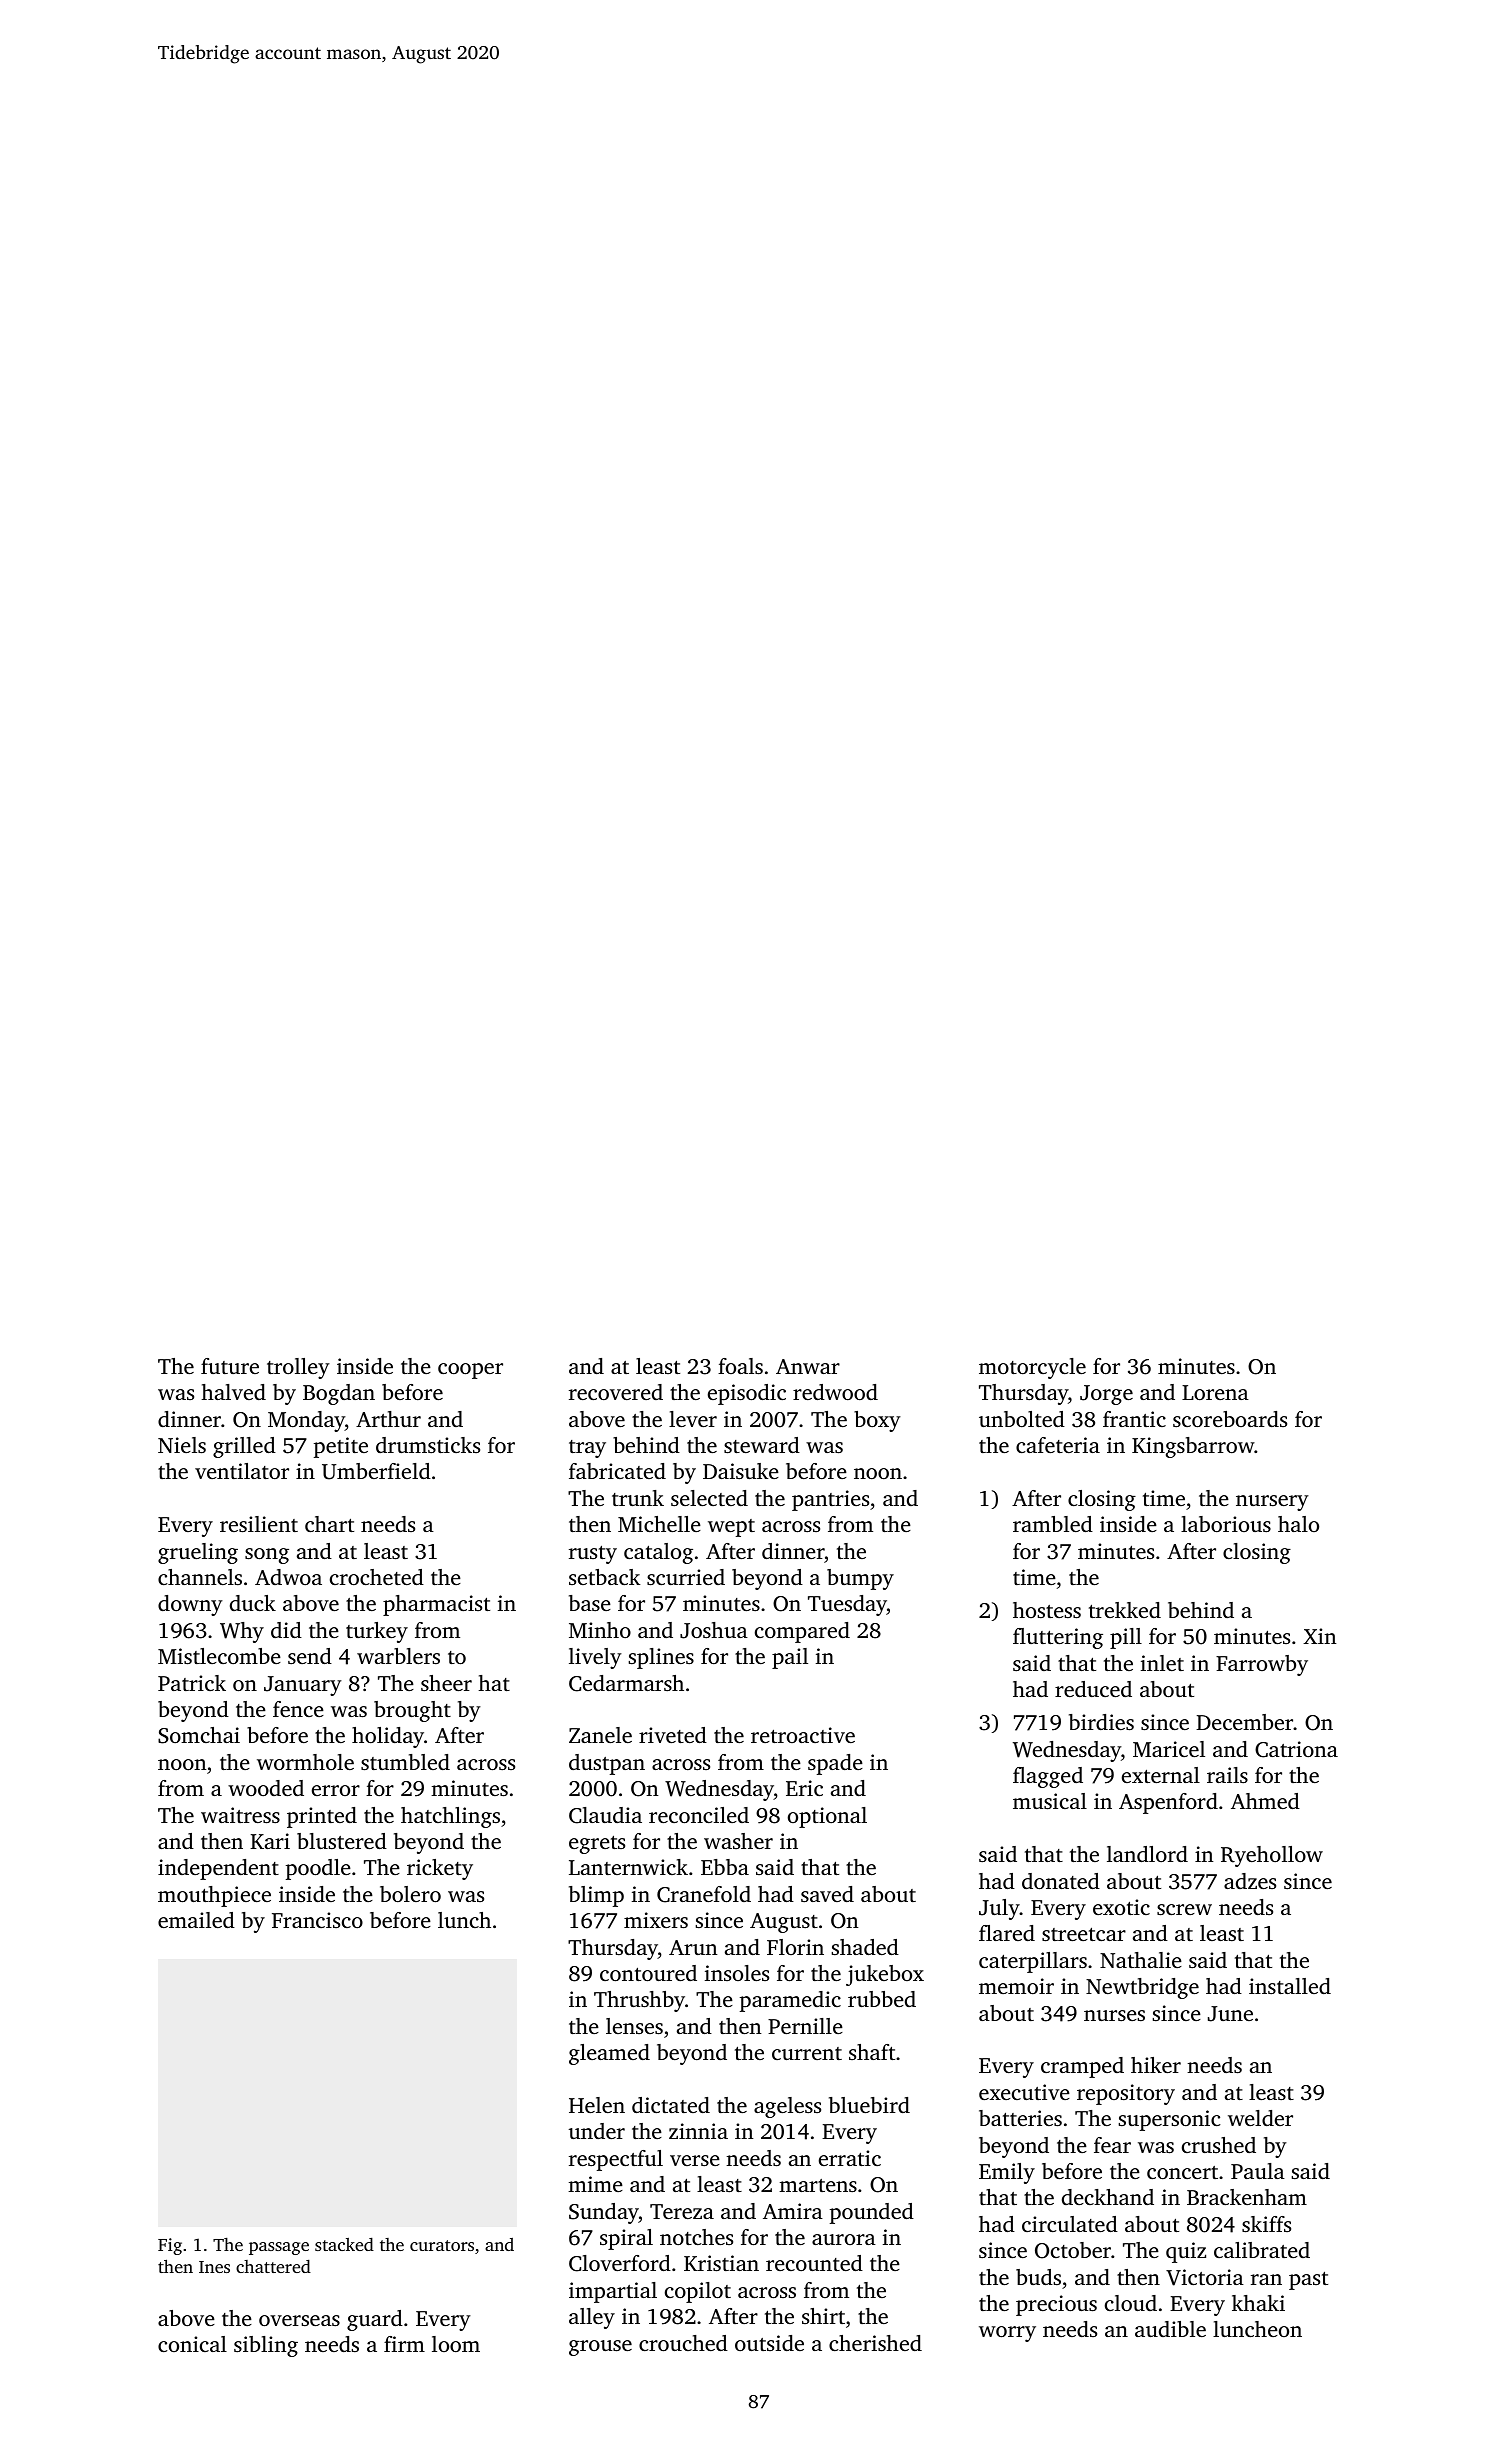  I want to click on Catriona, so click(1296, 1749).
